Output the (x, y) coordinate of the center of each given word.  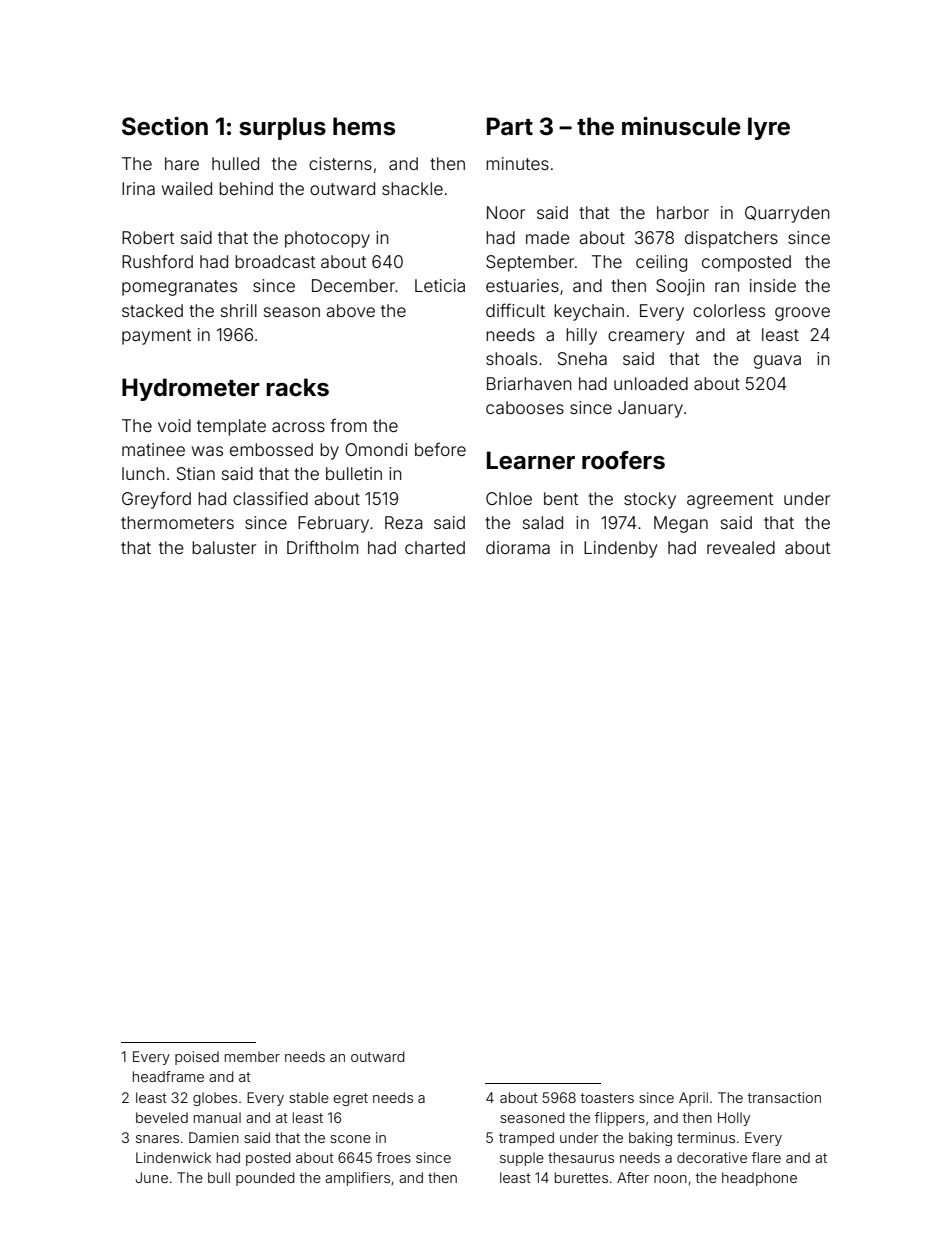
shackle (412, 188)
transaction (784, 1097)
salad (543, 522)
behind (246, 188)
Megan (681, 524)
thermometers (177, 522)
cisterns (340, 163)
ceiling (661, 263)
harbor (683, 212)
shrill (239, 310)
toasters (607, 1098)
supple (522, 1159)
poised (197, 1058)
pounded (265, 1179)
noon (670, 1179)
